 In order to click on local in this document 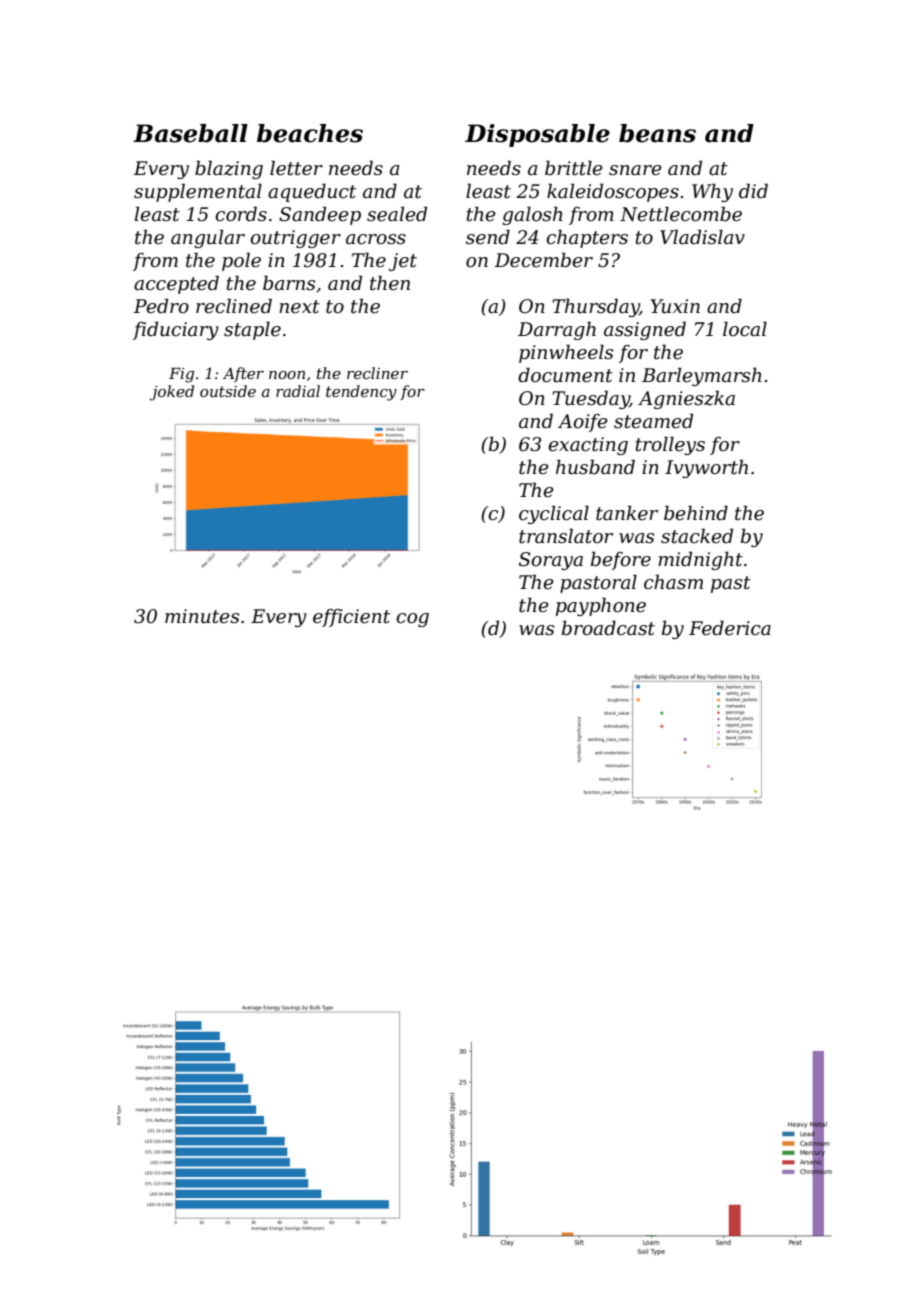, I will do `click(745, 329)`.
